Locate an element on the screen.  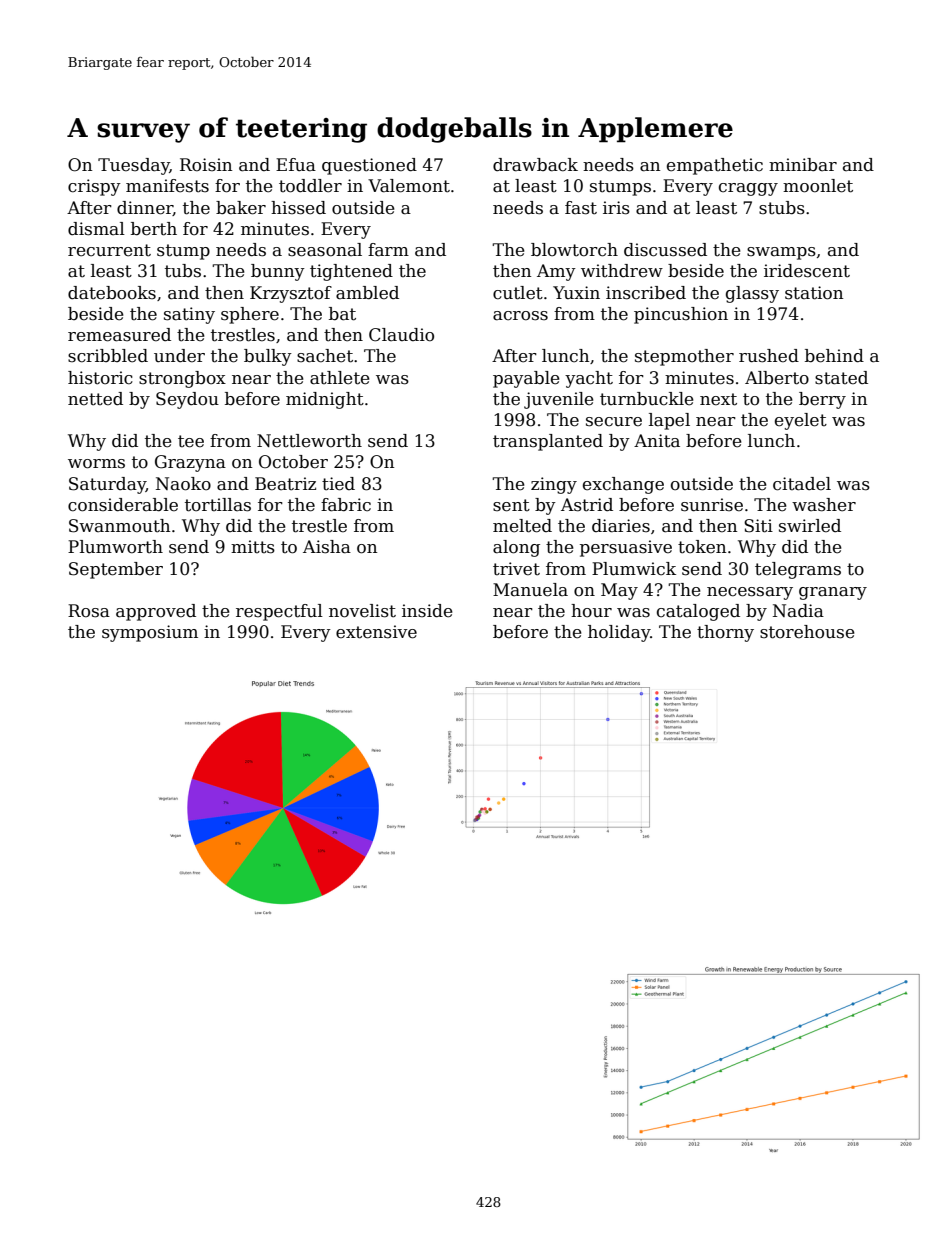
Efua is located at coordinates (296, 165).
